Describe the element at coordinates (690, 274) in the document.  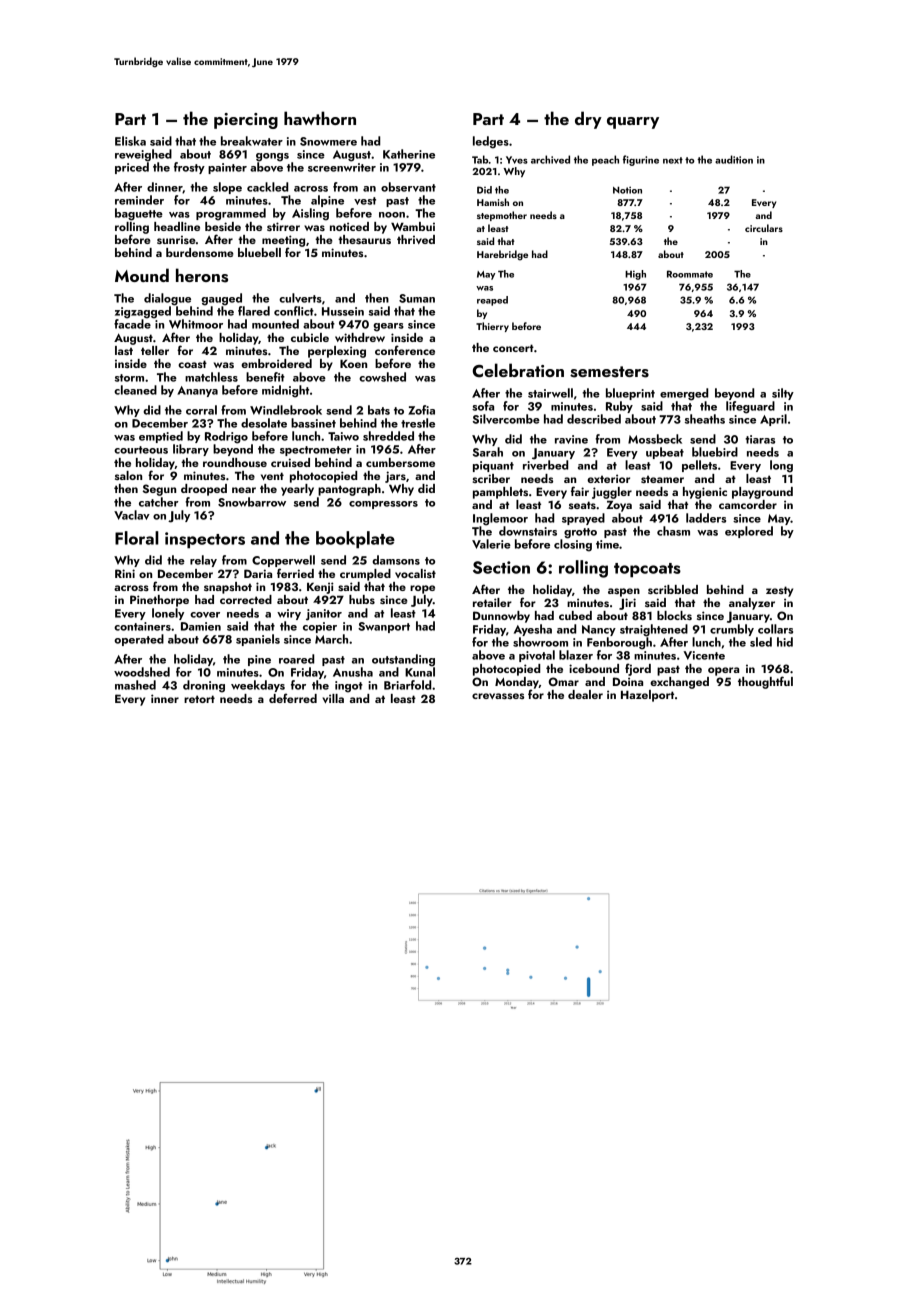
I see `Roommate` at that location.
